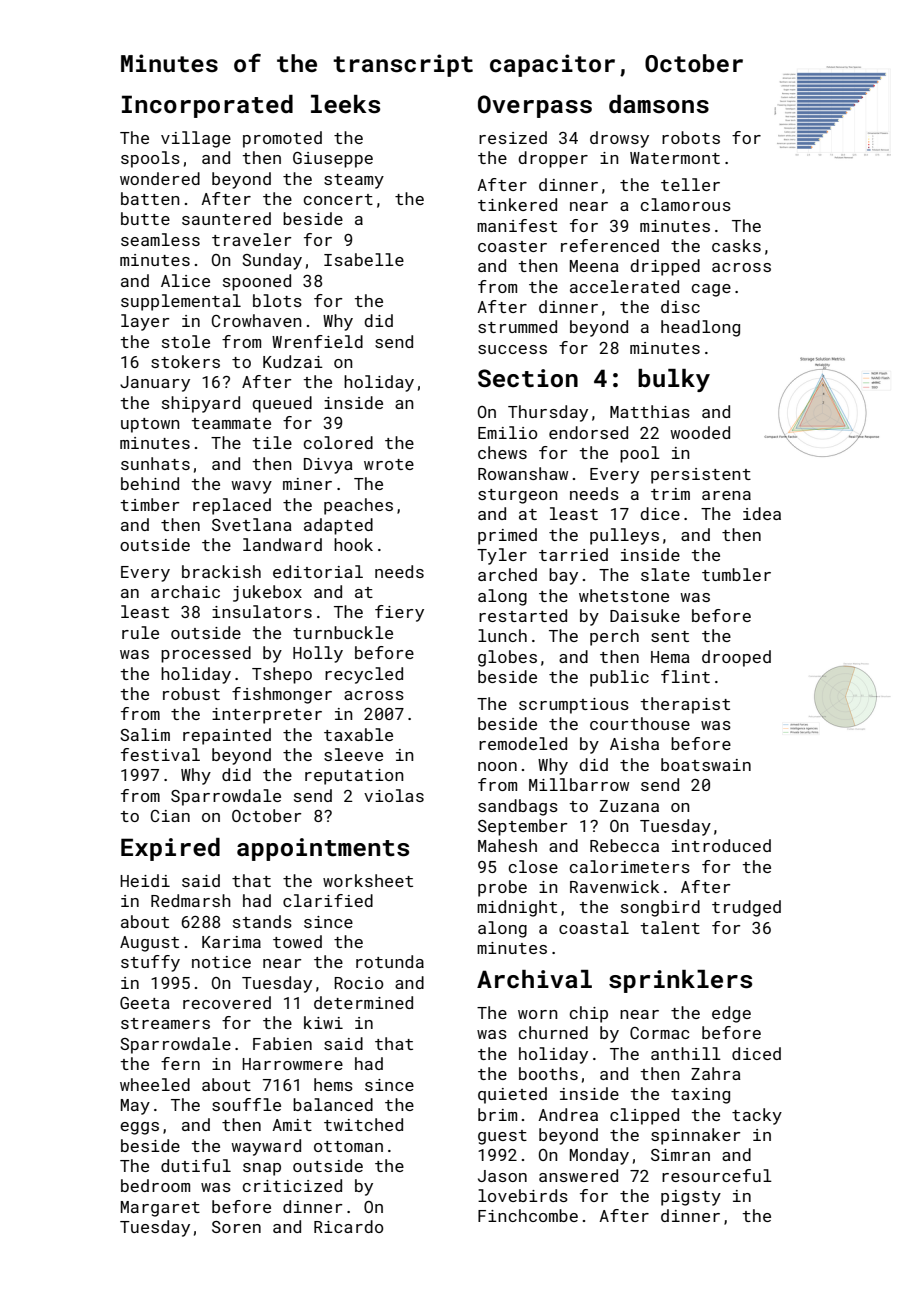 The image size is (908, 1316). Describe the element at coordinates (145, 322) in the screenshot. I see `layer` at that location.
